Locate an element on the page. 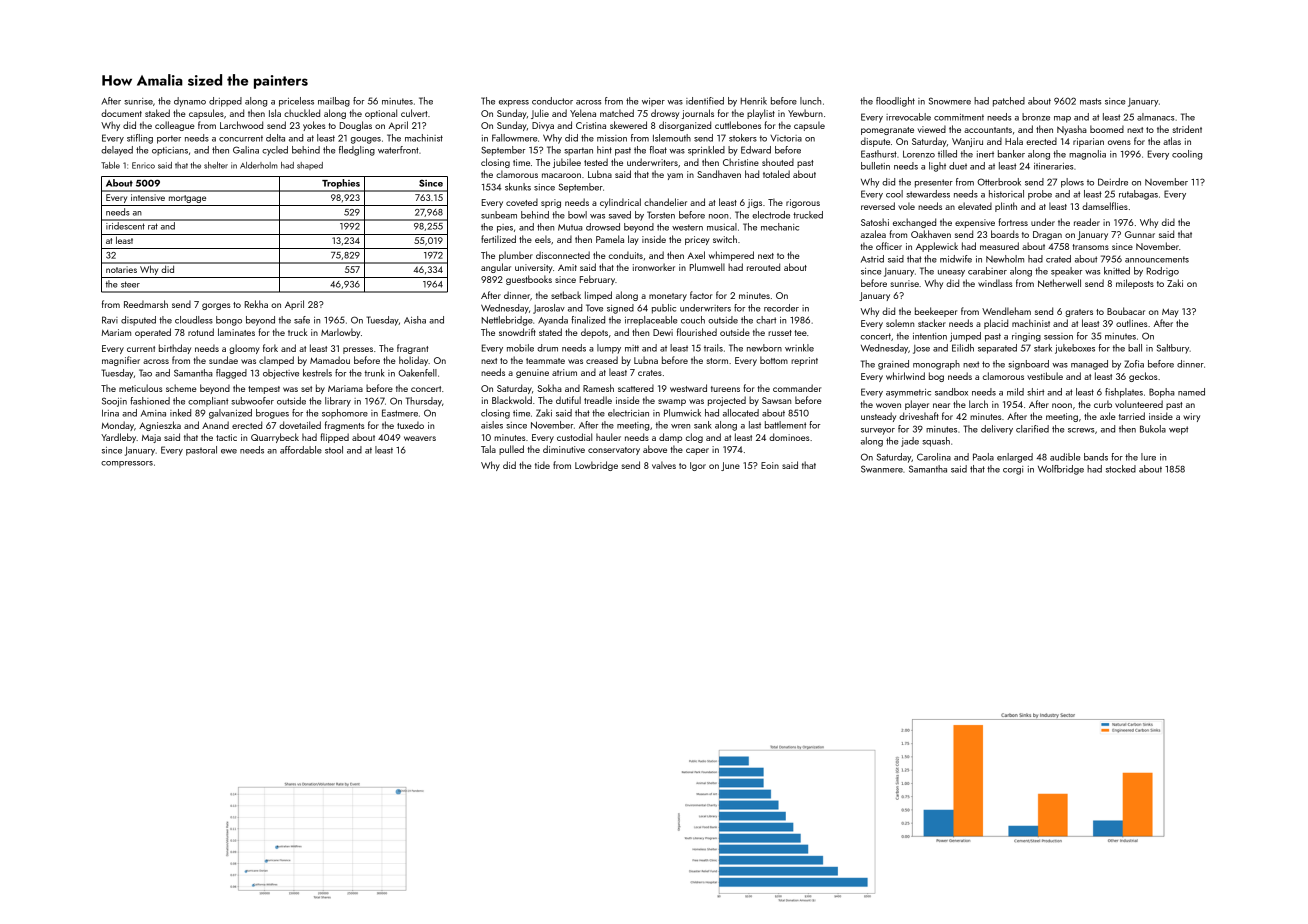  swamp is located at coordinates (672, 402).
